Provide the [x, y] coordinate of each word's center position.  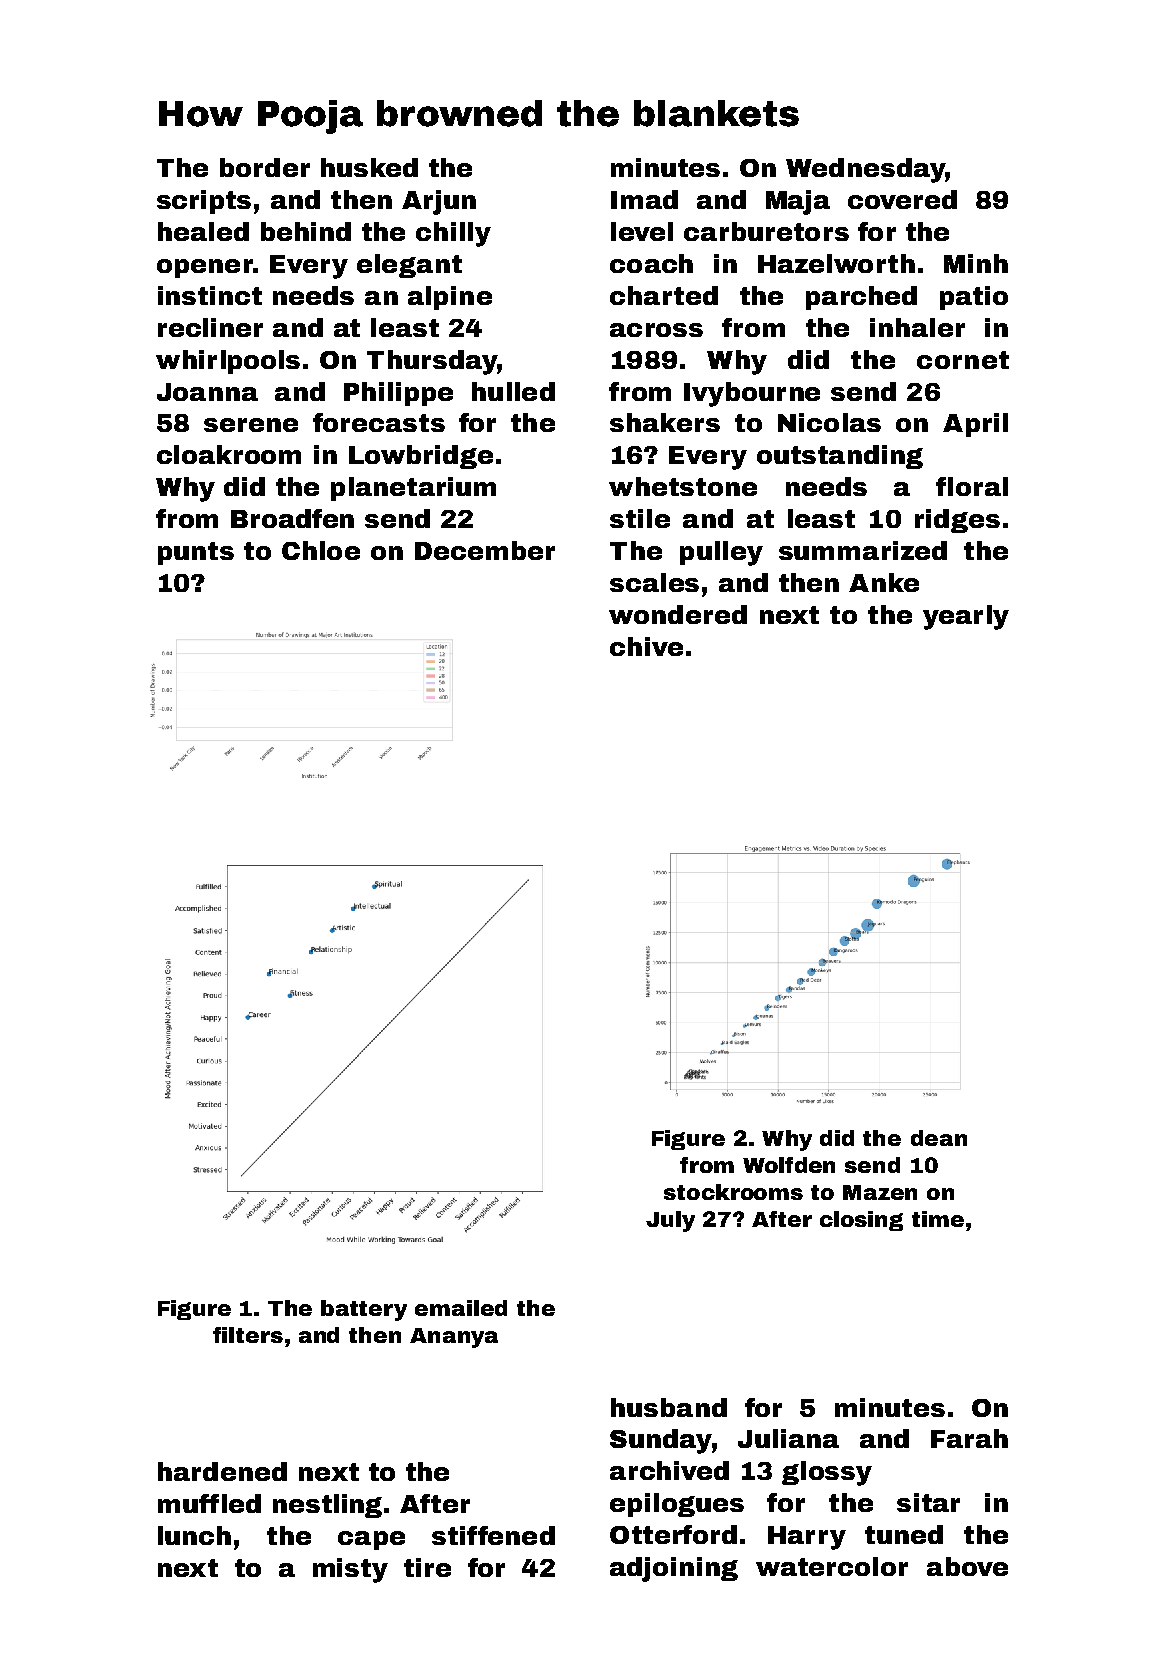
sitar [928, 1502]
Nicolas [829, 422]
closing [861, 1221]
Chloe [321, 550]
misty [350, 1570]
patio [974, 298]
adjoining [674, 1569]
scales [654, 582]
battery [364, 1310]
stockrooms [733, 1192]
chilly [453, 234]
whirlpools [228, 362]
